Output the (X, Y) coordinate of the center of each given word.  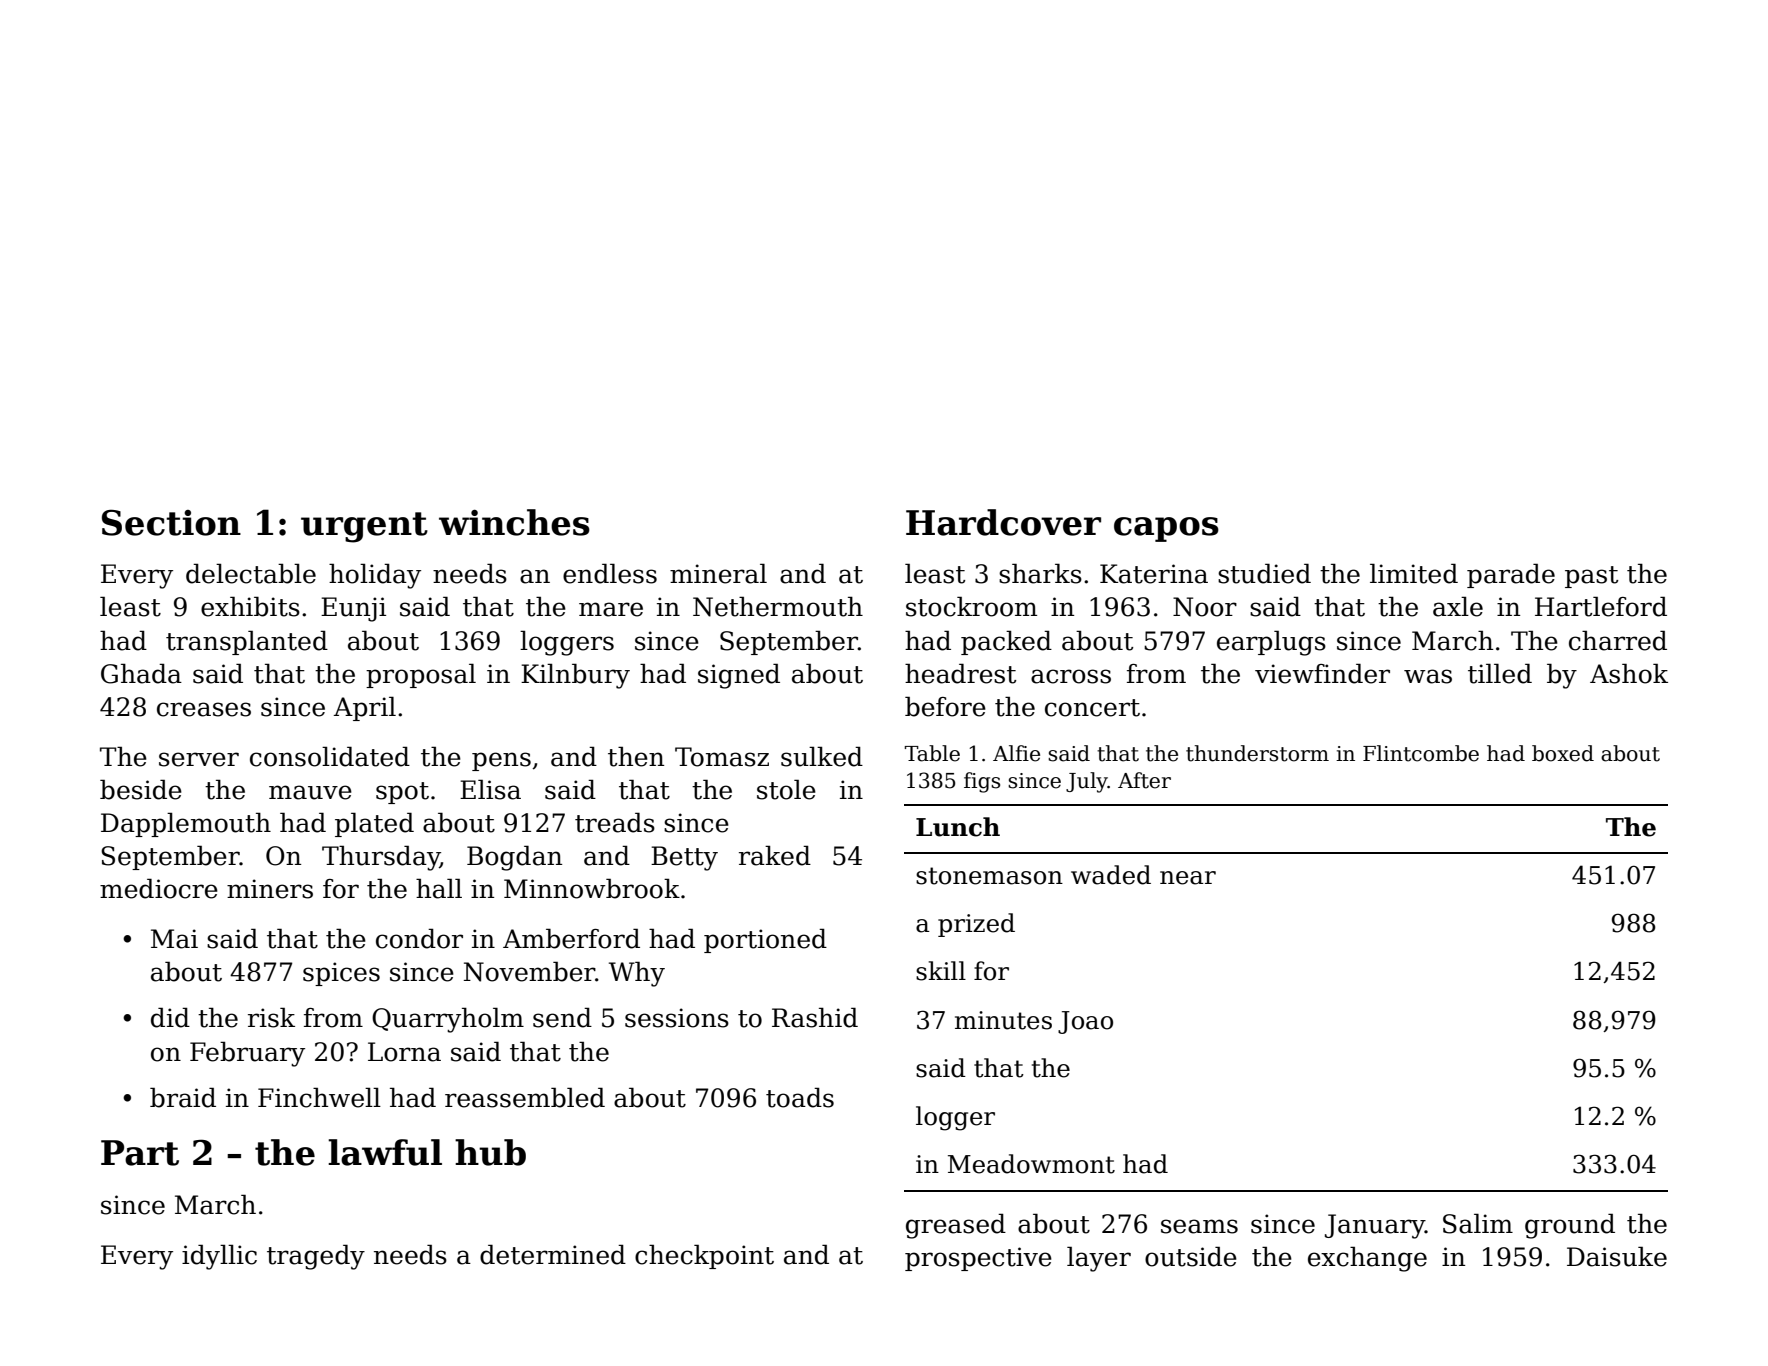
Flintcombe (1421, 753)
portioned (765, 940)
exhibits (250, 606)
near (1188, 878)
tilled (1500, 673)
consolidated (330, 756)
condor (419, 938)
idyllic (219, 1257)
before (945, 706)
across (1071, 676)
